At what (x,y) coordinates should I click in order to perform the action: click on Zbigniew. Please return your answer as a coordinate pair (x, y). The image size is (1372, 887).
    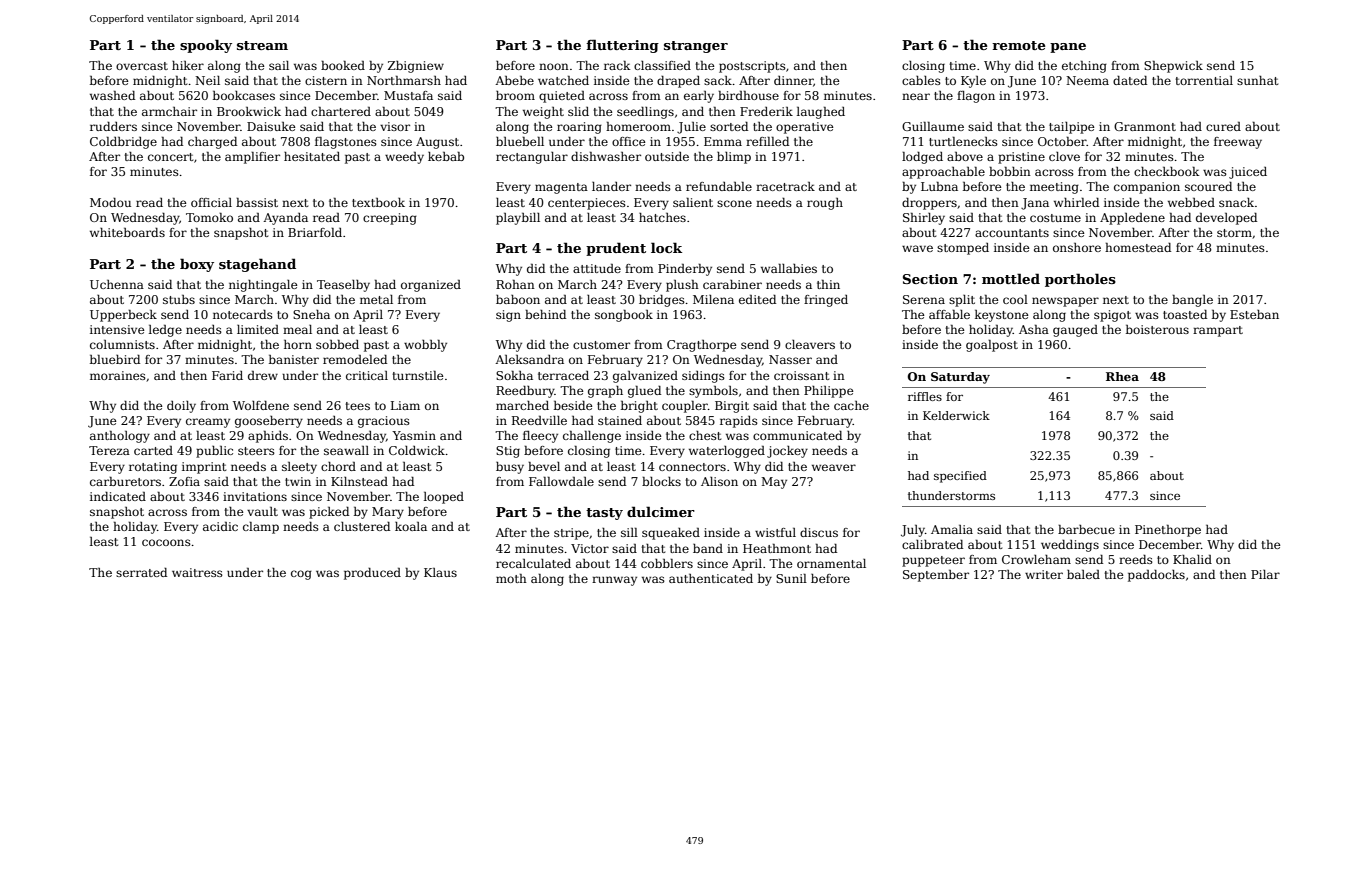
    Looking at the image, I should click on (416, 67).
